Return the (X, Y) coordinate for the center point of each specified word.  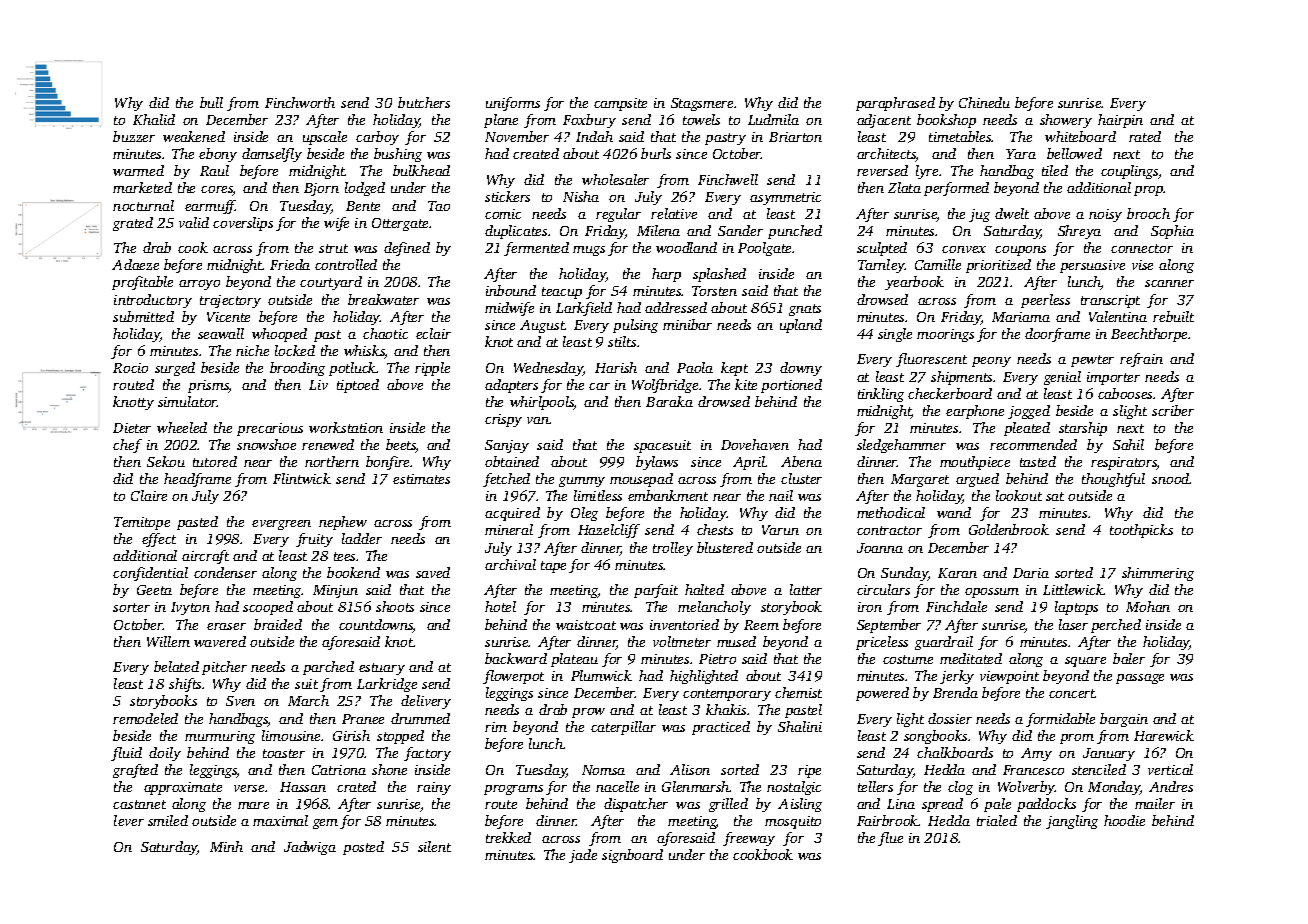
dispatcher (636, 805)
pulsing (635, 326)
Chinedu (984, 102)
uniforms (513, 104)
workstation (346, 427)
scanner (1169, 283)
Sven (240, 701)
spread (942, 805)
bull (211, 102)
